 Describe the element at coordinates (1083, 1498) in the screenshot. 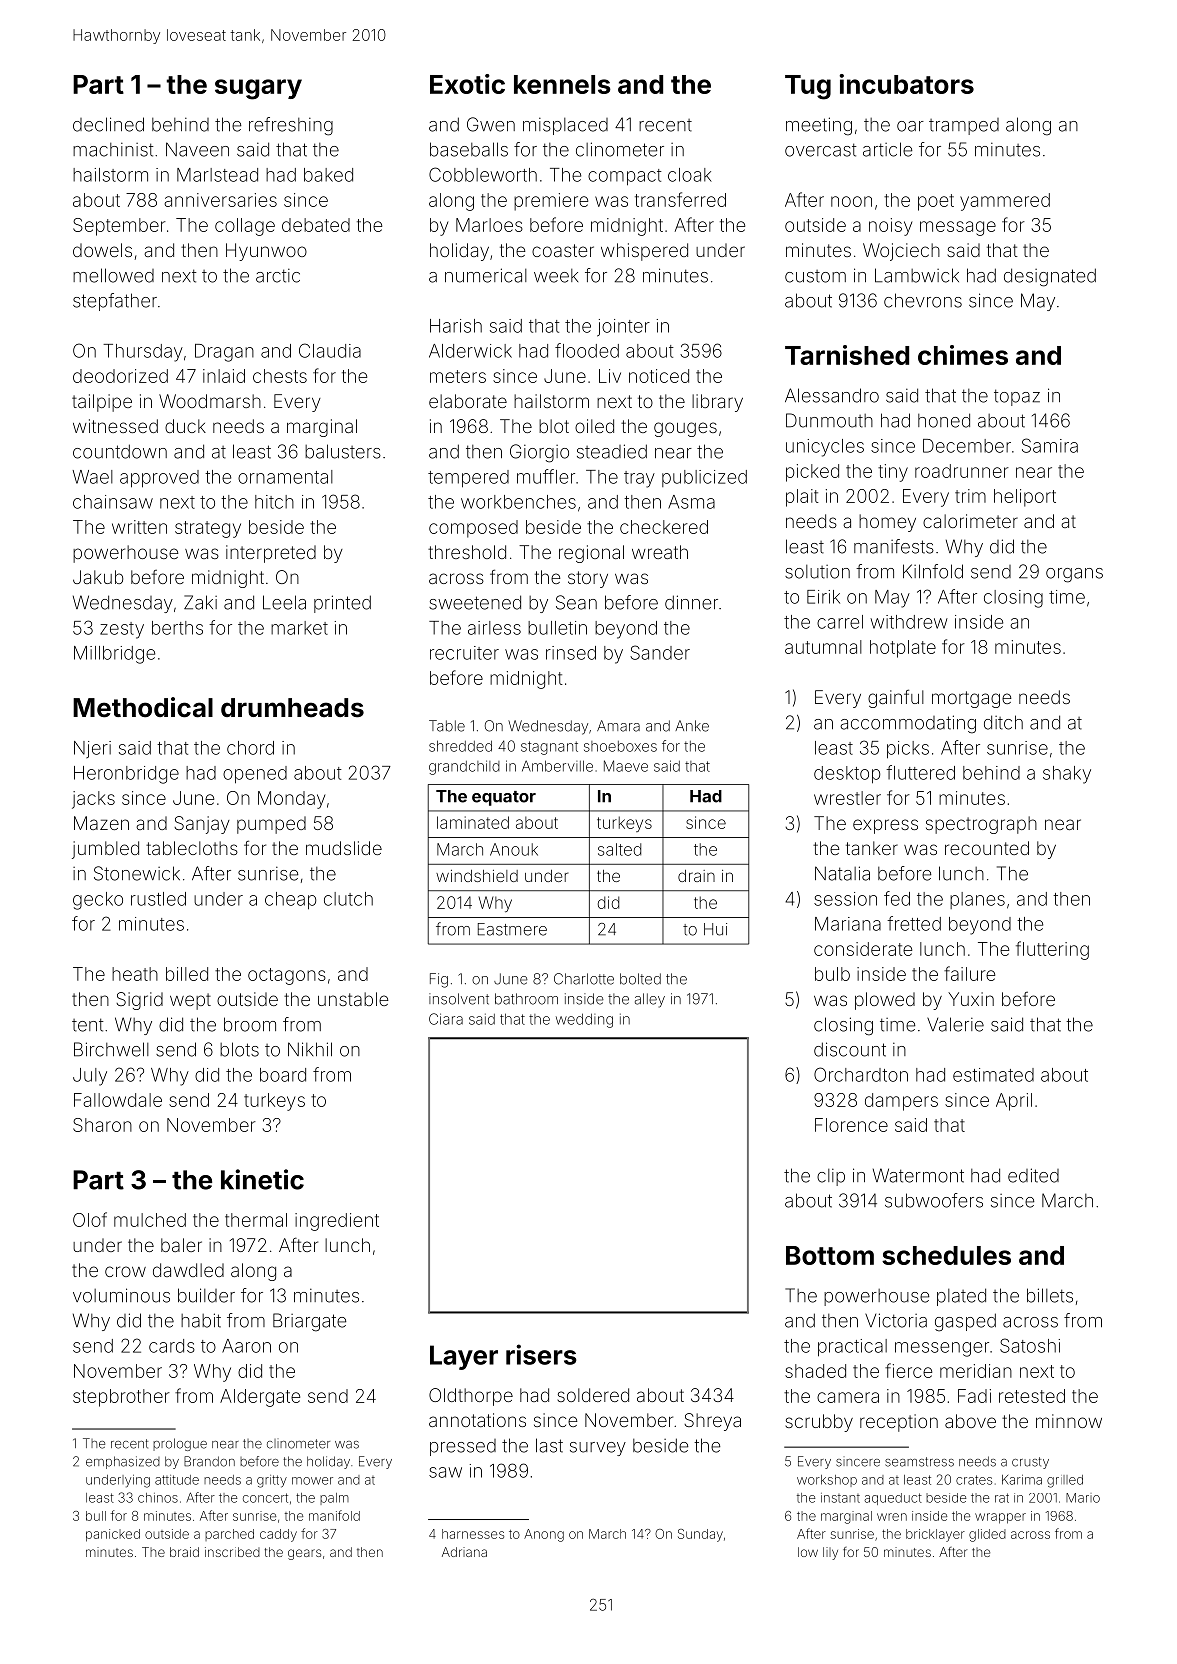

I see `Mario` at that location.
